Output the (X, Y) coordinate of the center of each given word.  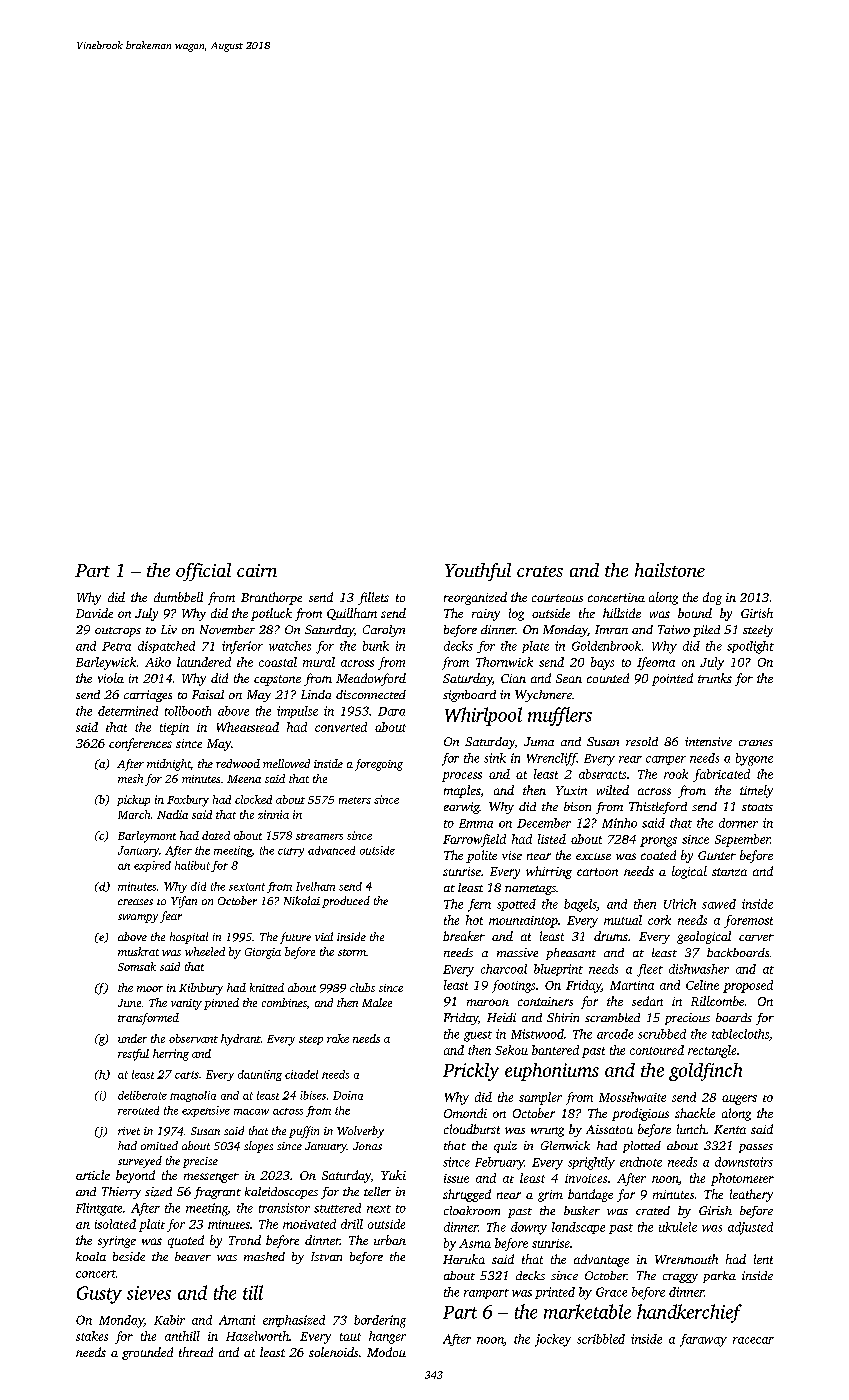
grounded (147, 1353)
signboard (469, 696)
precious (687, 1019)
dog (712, 598)
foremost (748, 921)
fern (479, 905)
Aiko (158, 662)
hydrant (241, 1040)
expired (152, 866)
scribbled (601, 1339)
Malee (377, 1002)
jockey (553, 1340)
